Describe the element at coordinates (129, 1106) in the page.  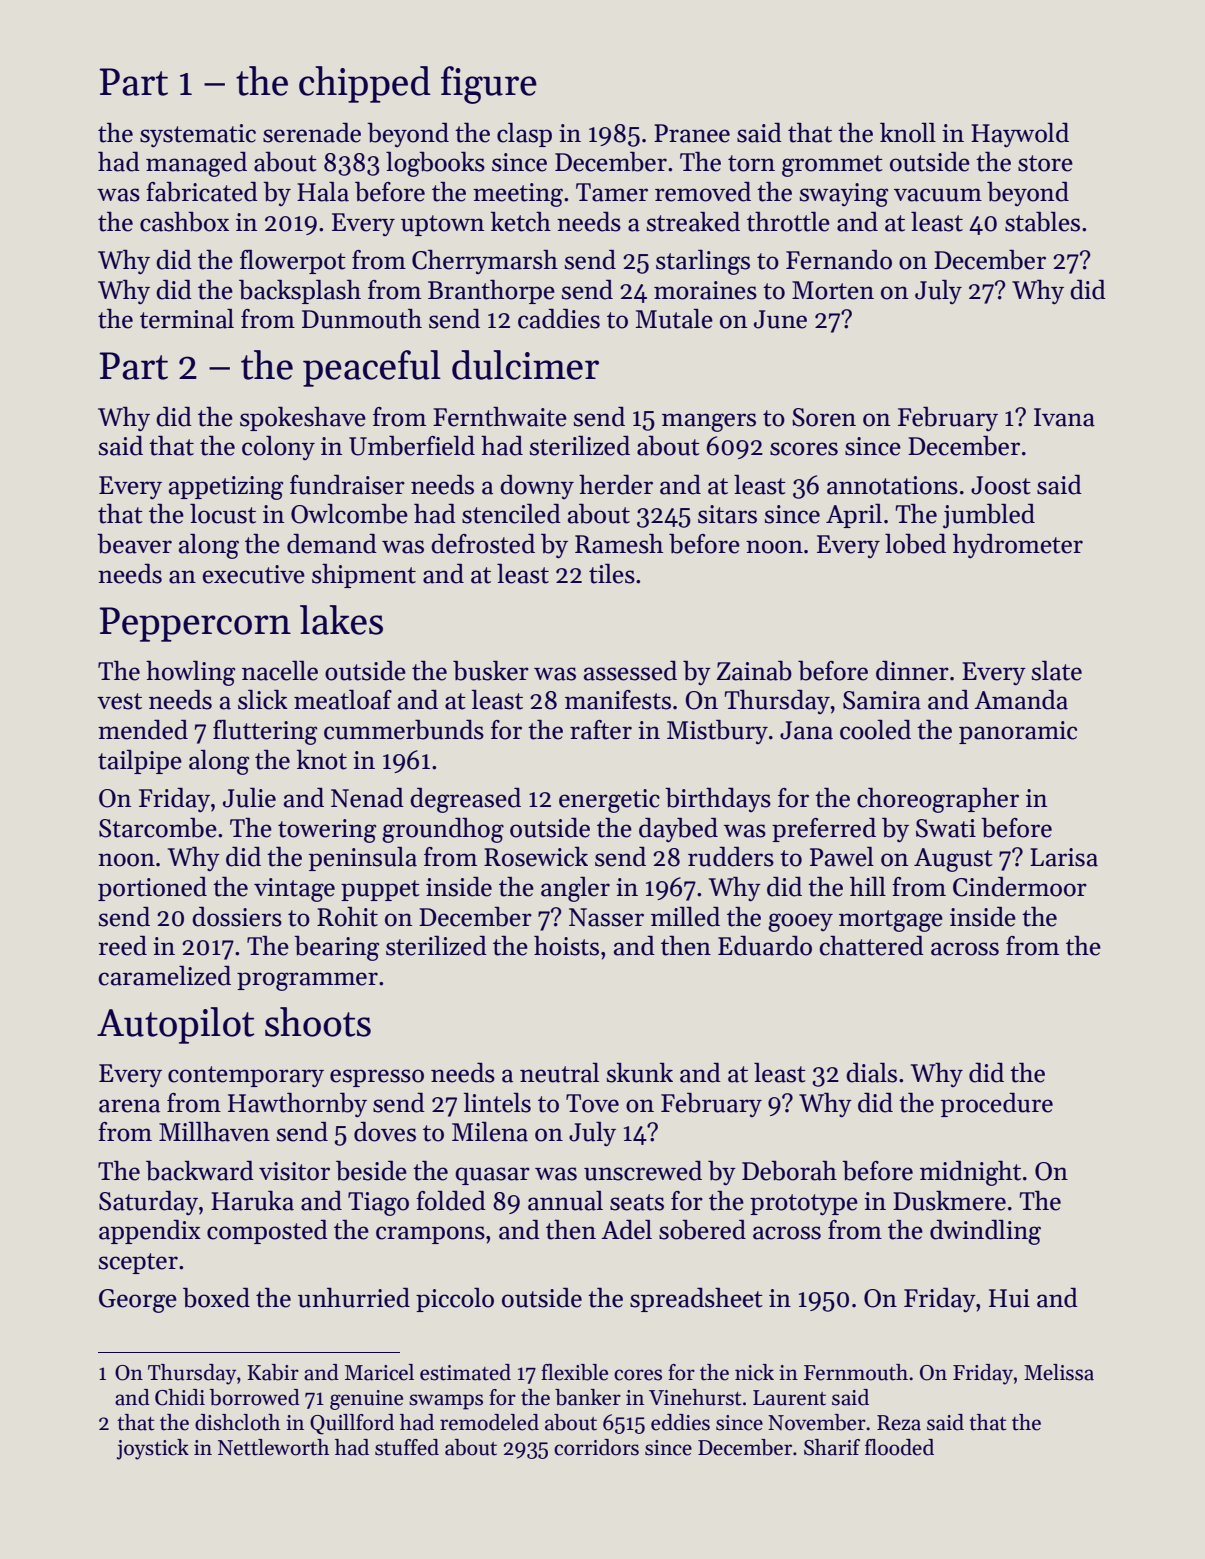
I see `arena` at that location.
